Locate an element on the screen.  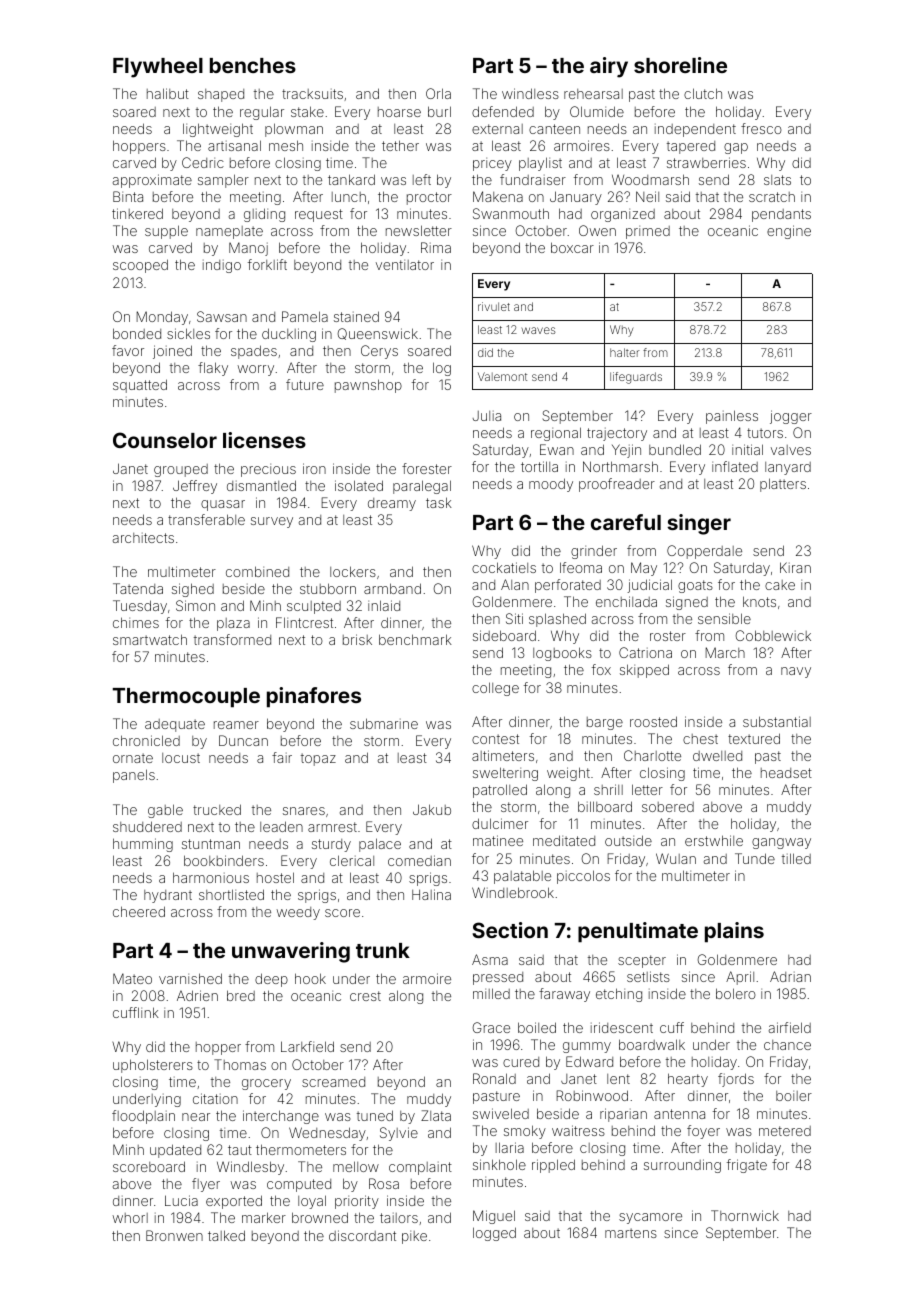
shortlisted is located at coordinates (231, 894).
